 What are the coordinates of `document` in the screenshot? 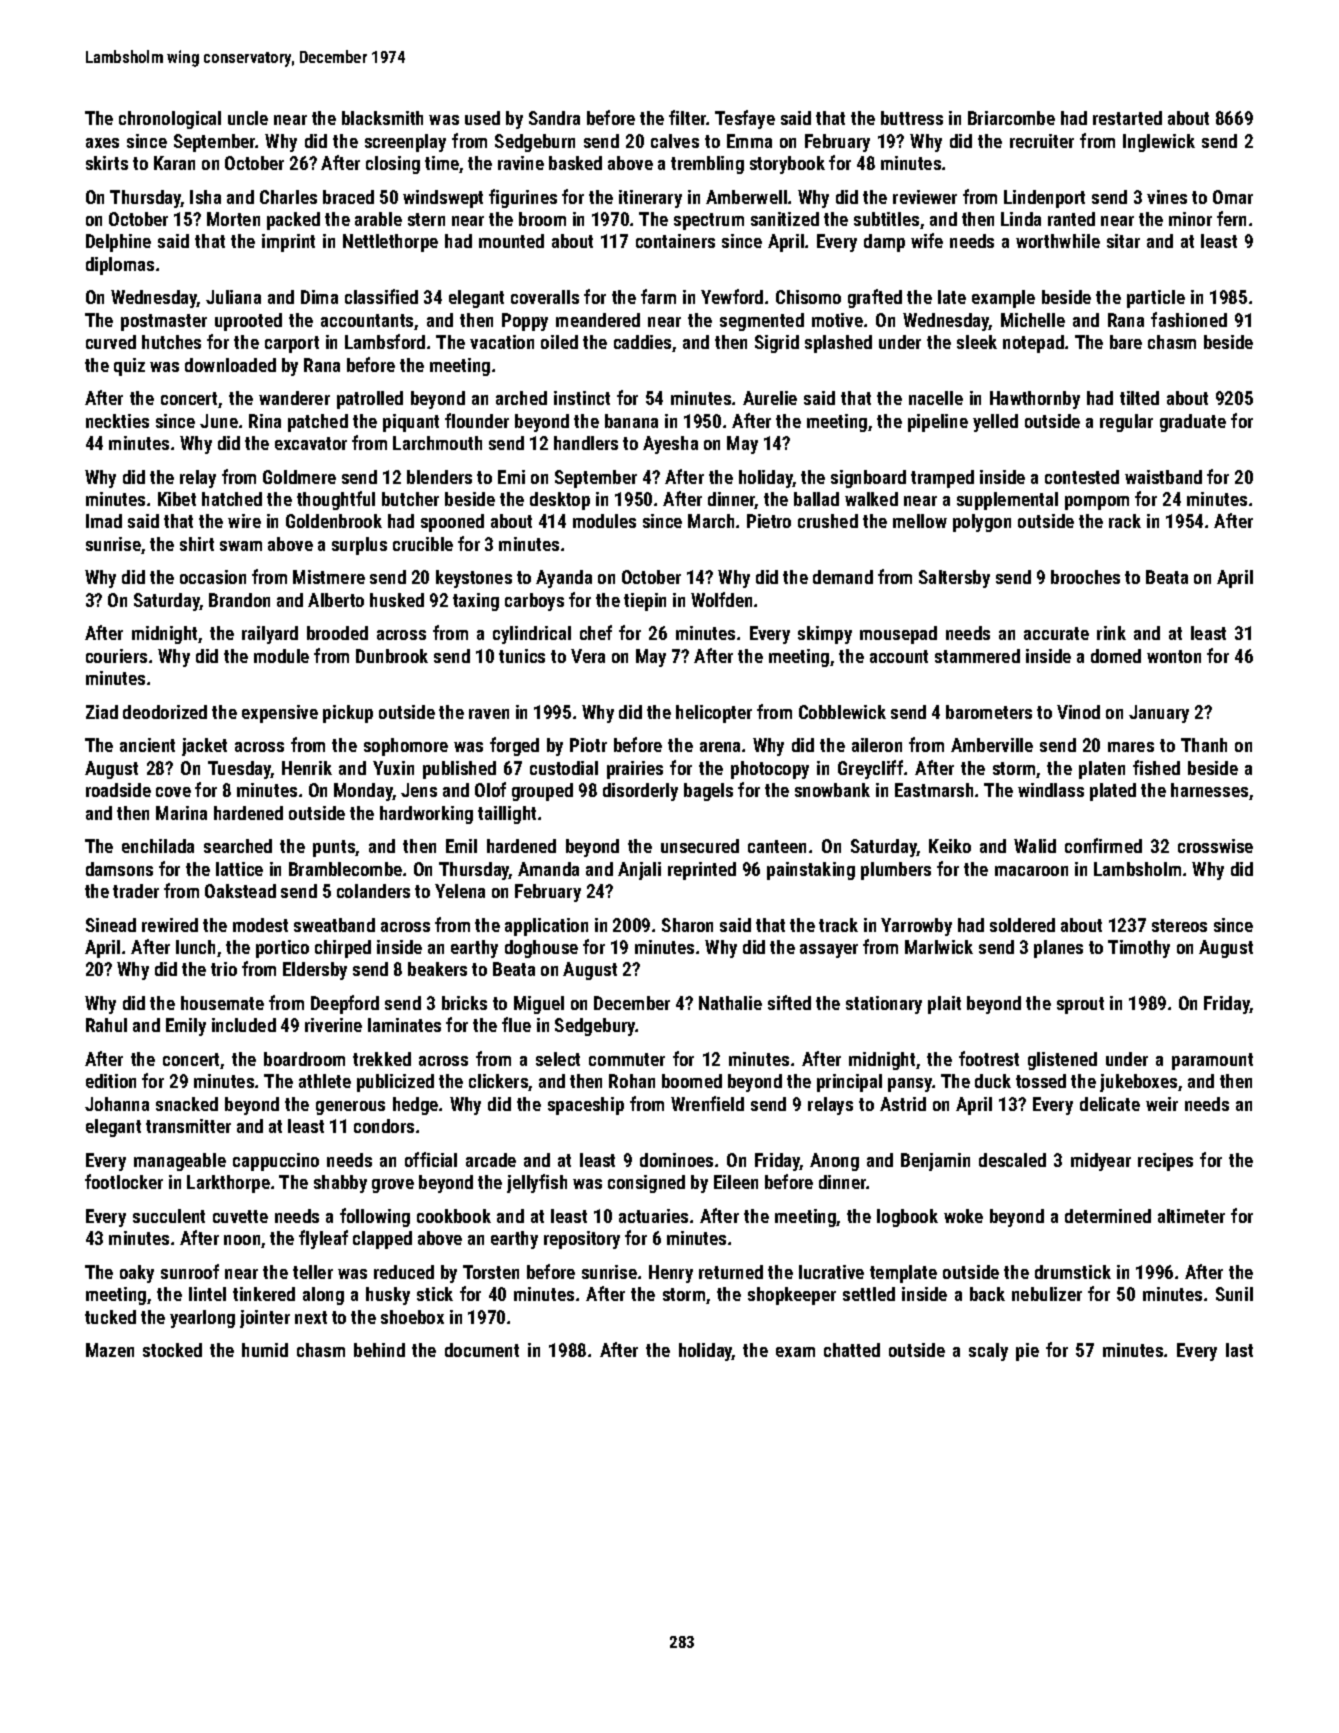 It's located at (482, 1350).
